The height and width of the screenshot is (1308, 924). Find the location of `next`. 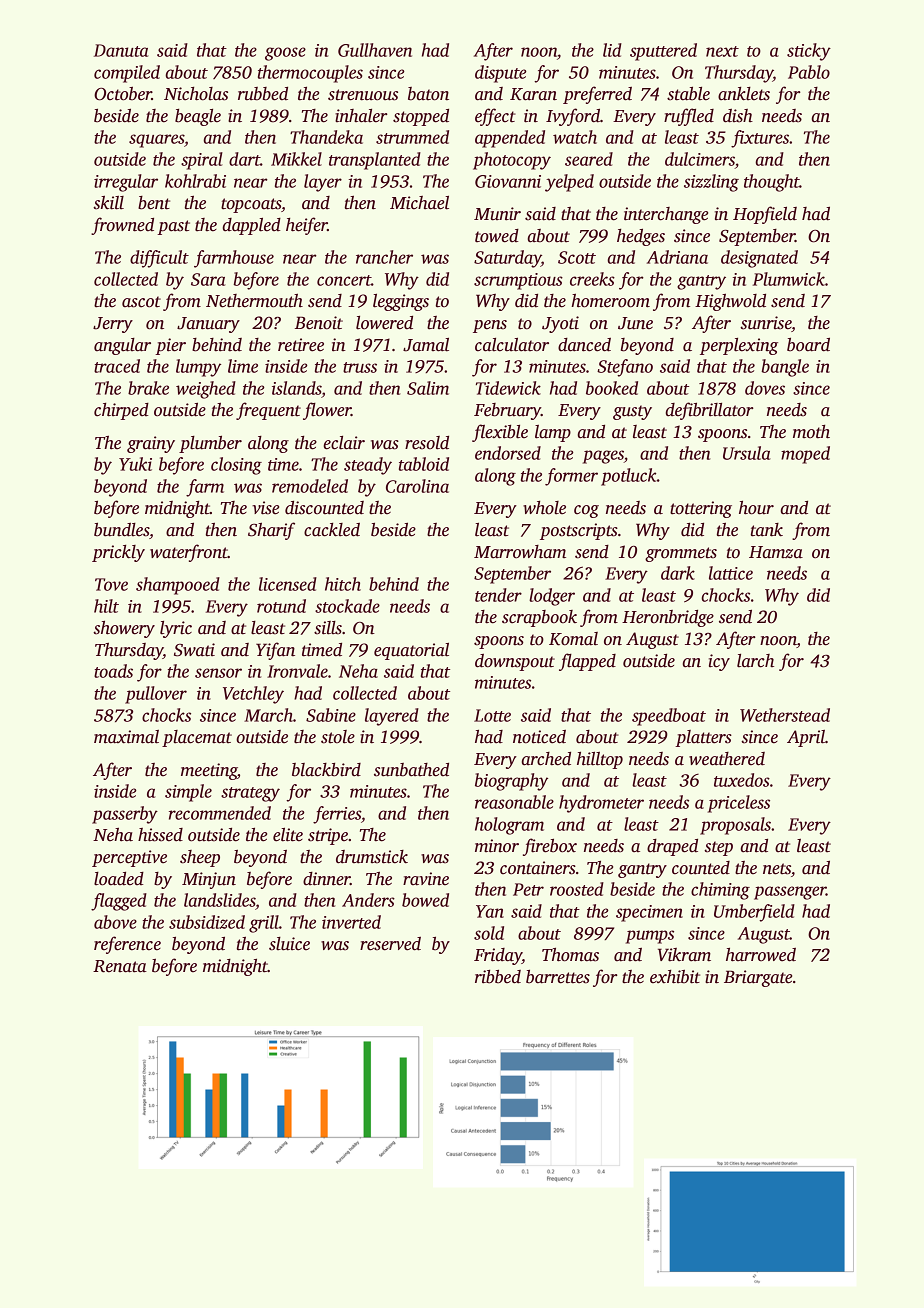

next is located at coordinates (722, 51).
